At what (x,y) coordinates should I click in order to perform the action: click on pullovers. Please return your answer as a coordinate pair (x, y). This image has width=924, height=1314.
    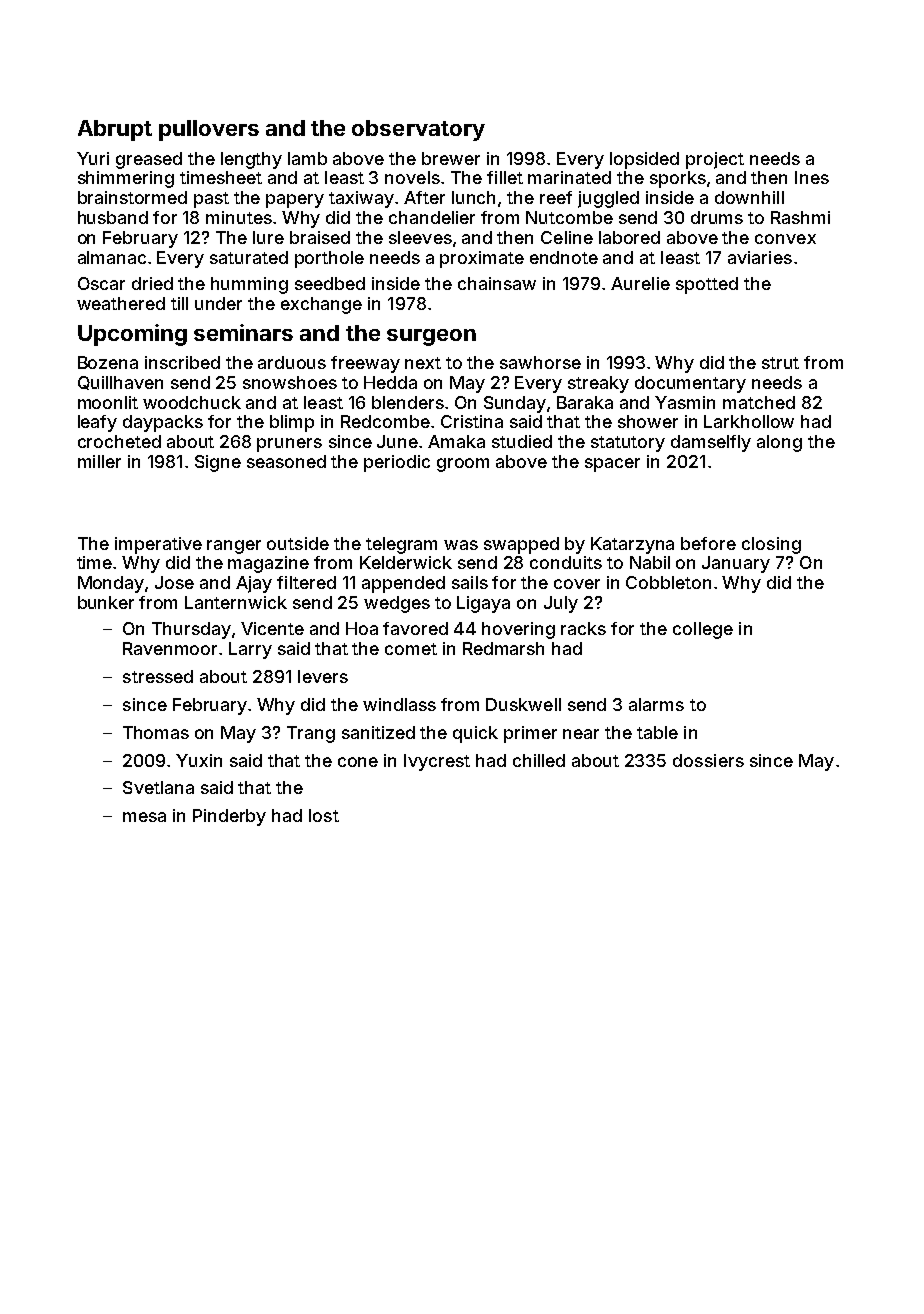
    Looking at the image, I should click on (209, 130).
